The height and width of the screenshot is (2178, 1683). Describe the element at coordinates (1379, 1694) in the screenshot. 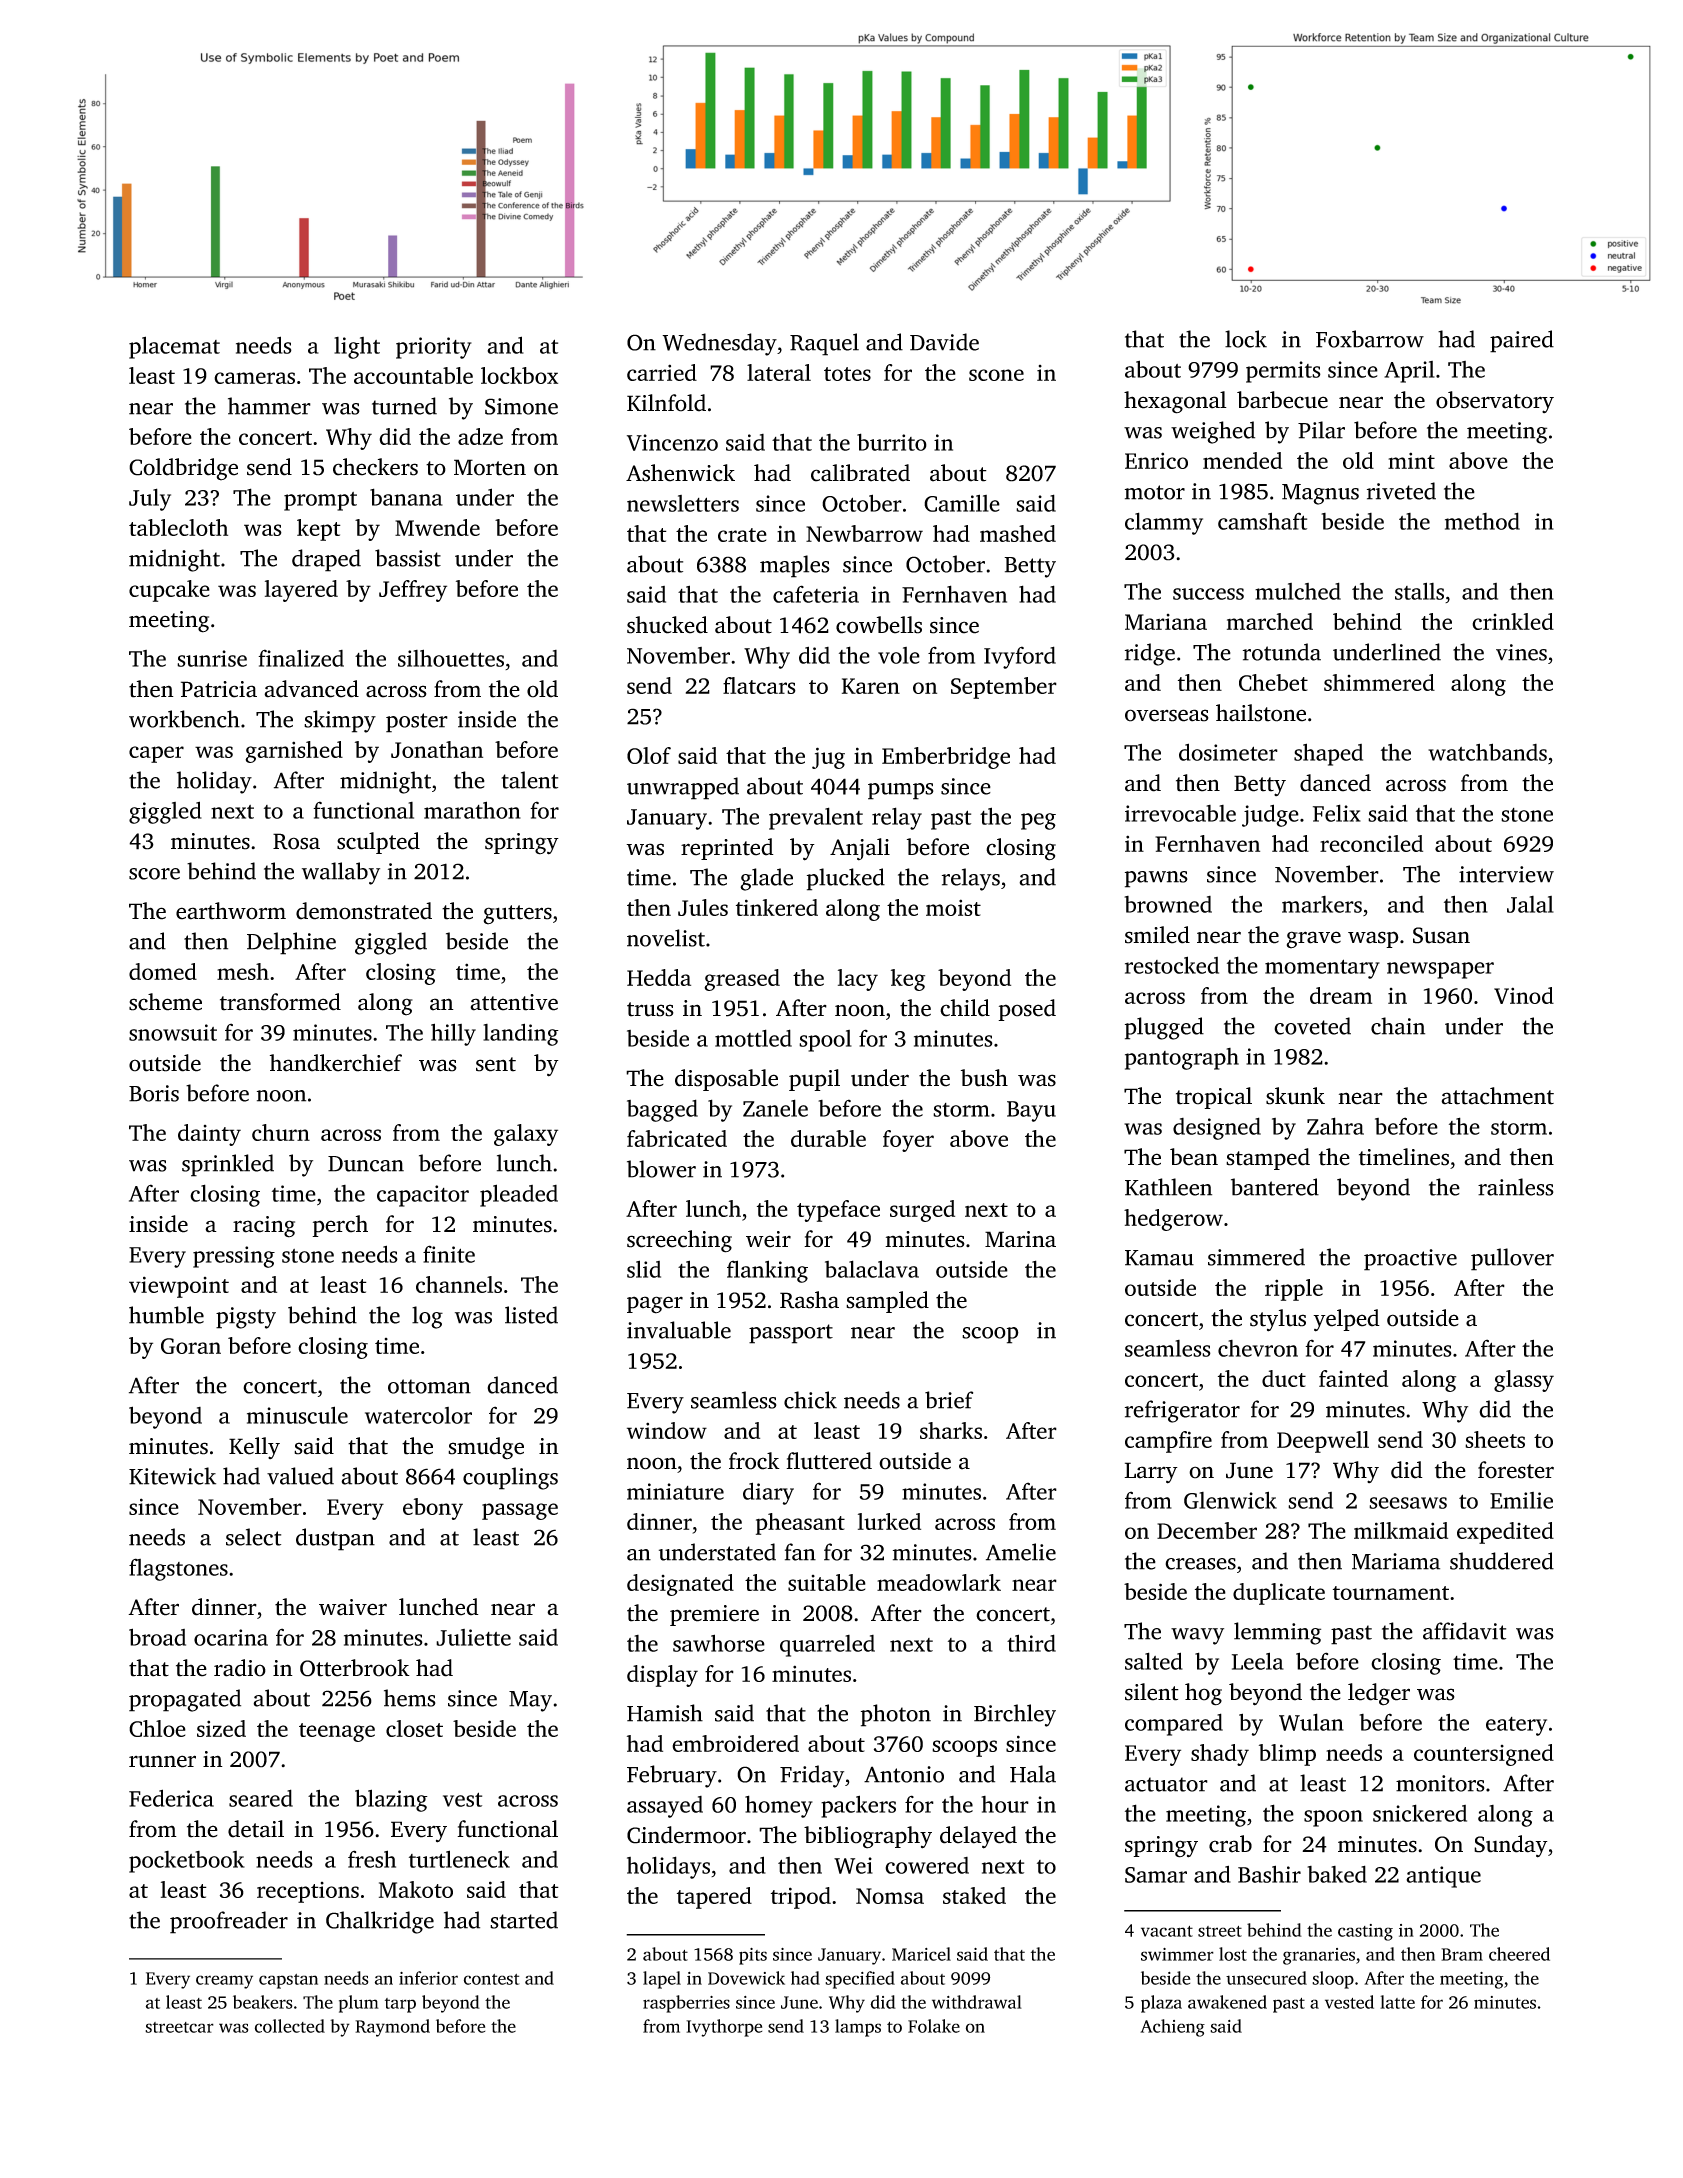

I see `ledger` at that location.
